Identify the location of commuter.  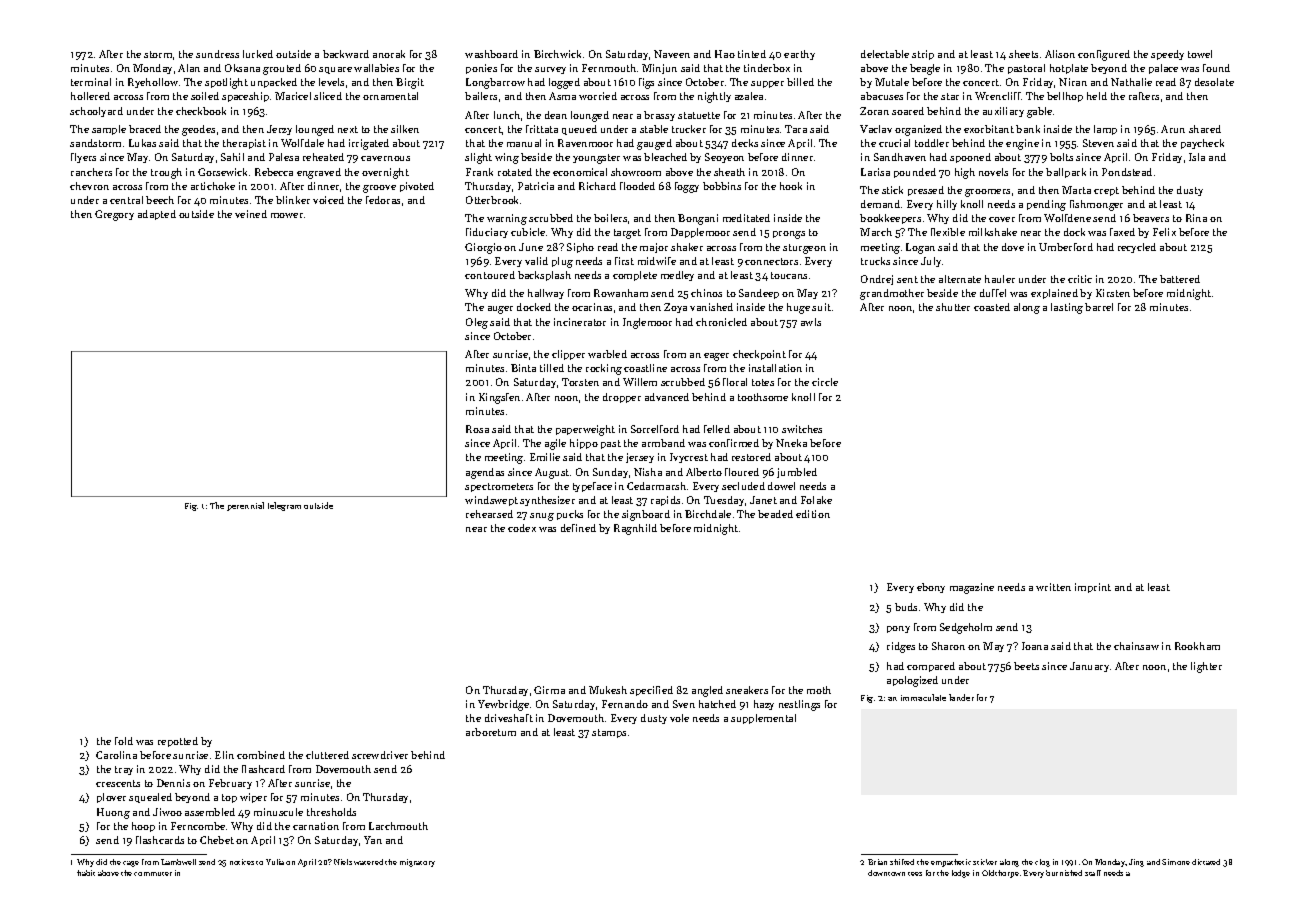
(153, 874).
